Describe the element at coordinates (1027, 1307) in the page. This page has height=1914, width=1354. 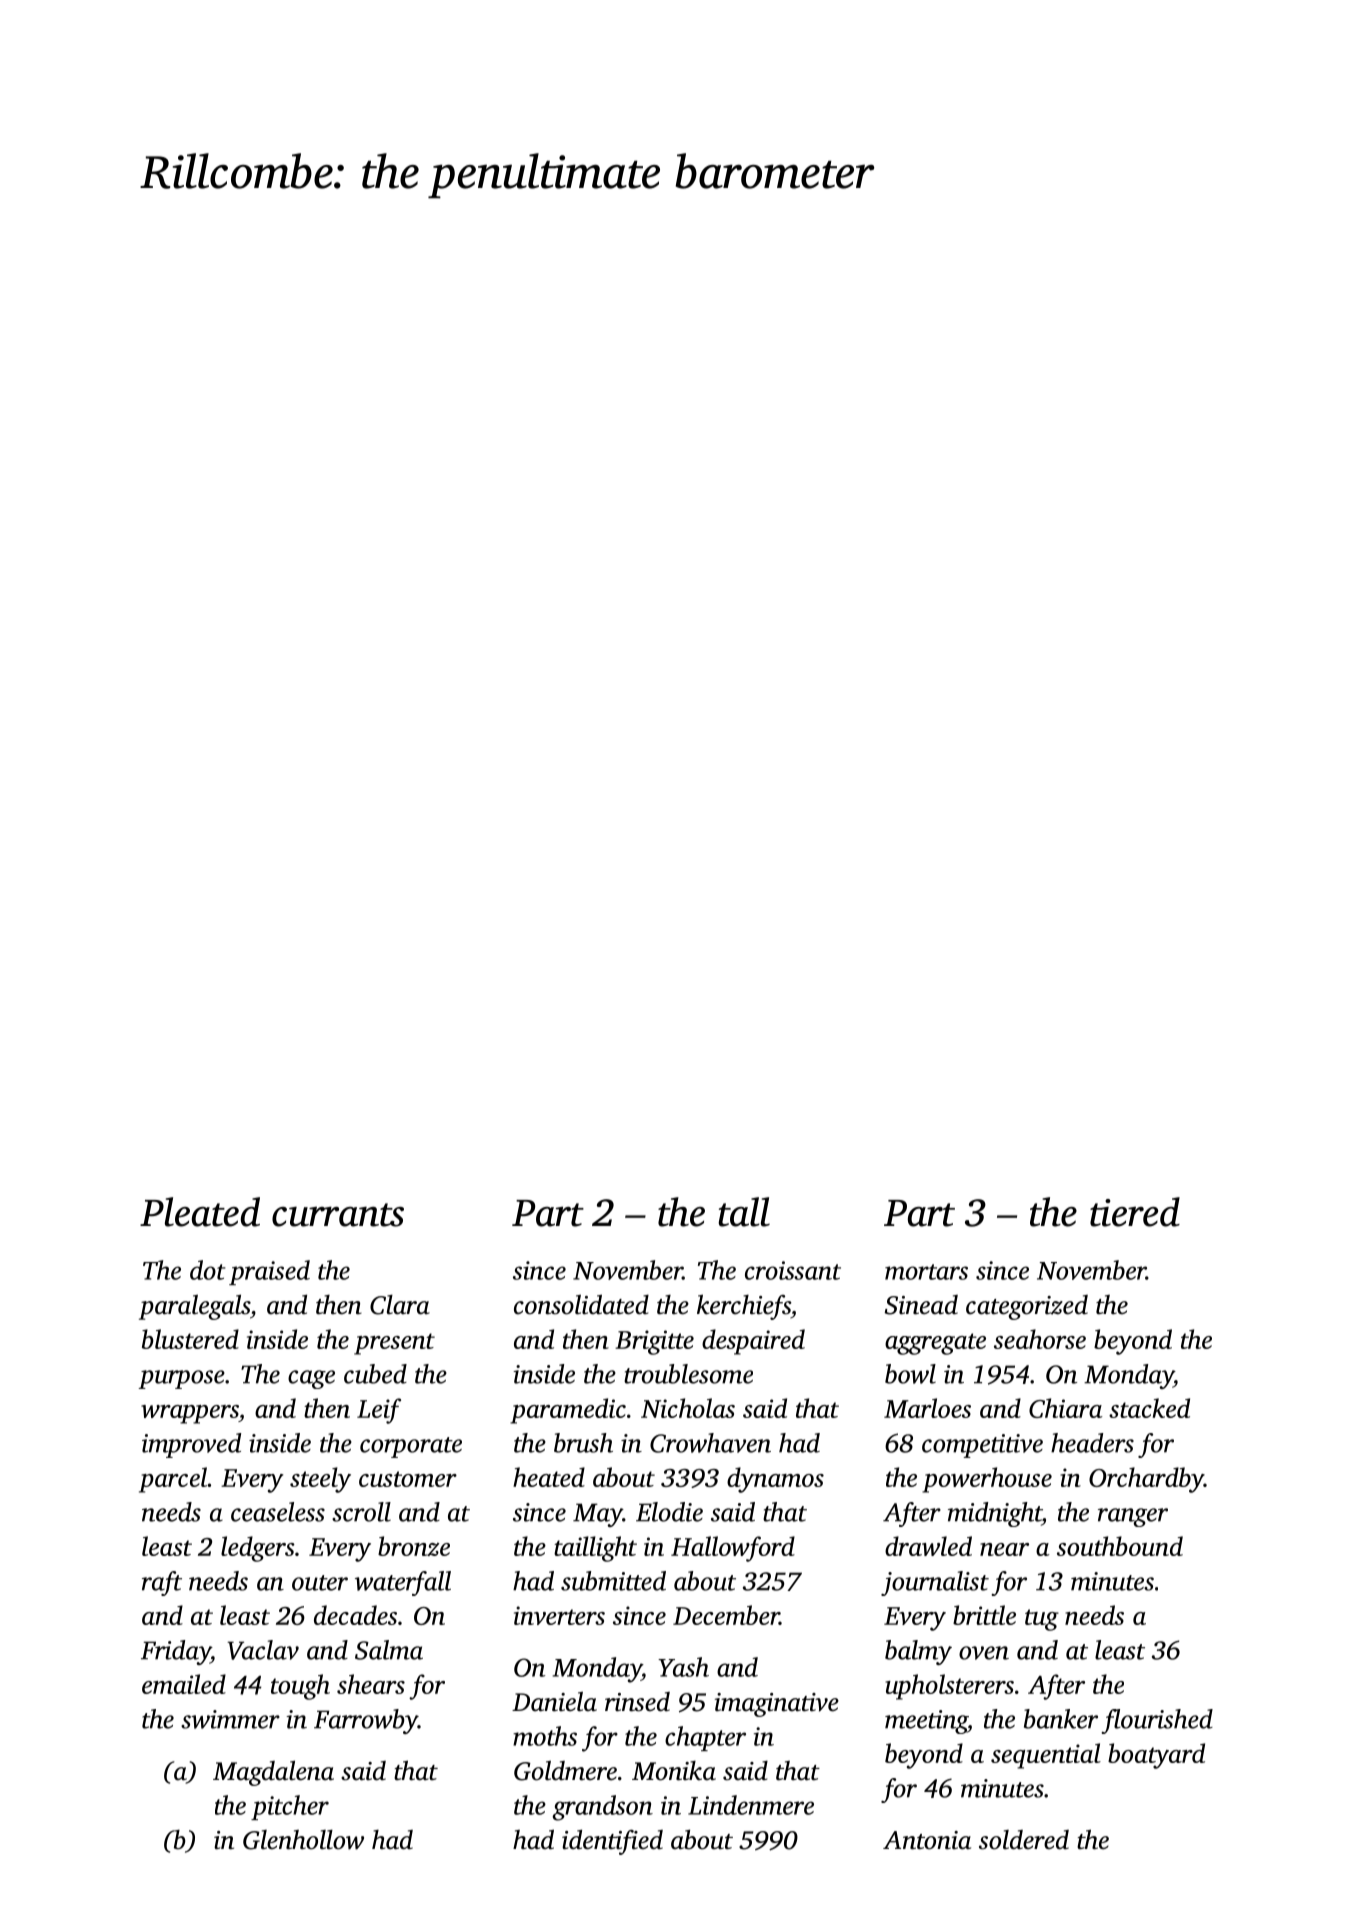
I see `categorized` at that location.
